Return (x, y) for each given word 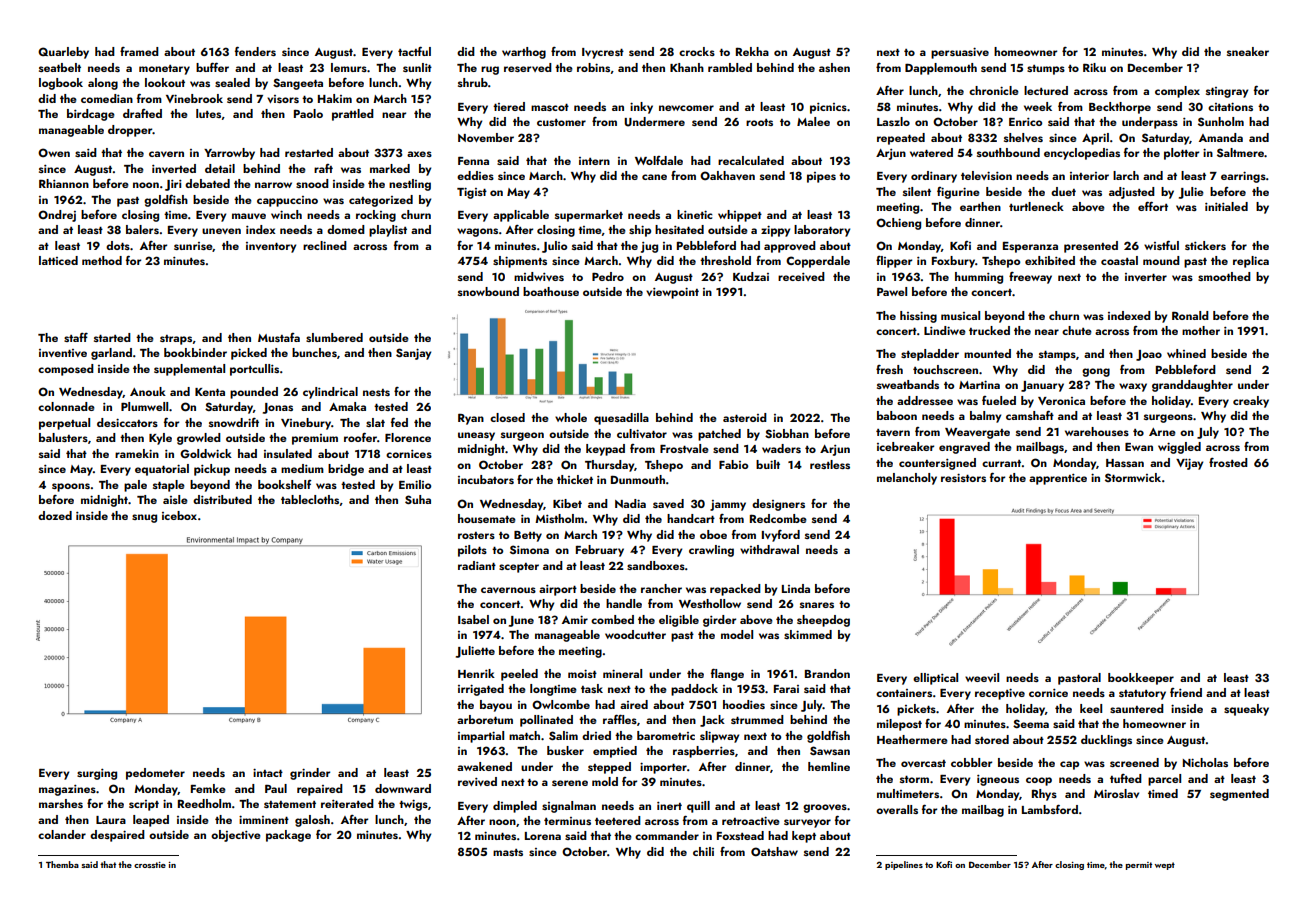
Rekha (752, 51)
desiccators (127, 422)
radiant (477, 565)
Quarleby (63, 53)
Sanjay (413, 354)
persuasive (960, 53)
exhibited (1050, 260)
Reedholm (204, 803)
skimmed (808, 634)
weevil (982, 677)
